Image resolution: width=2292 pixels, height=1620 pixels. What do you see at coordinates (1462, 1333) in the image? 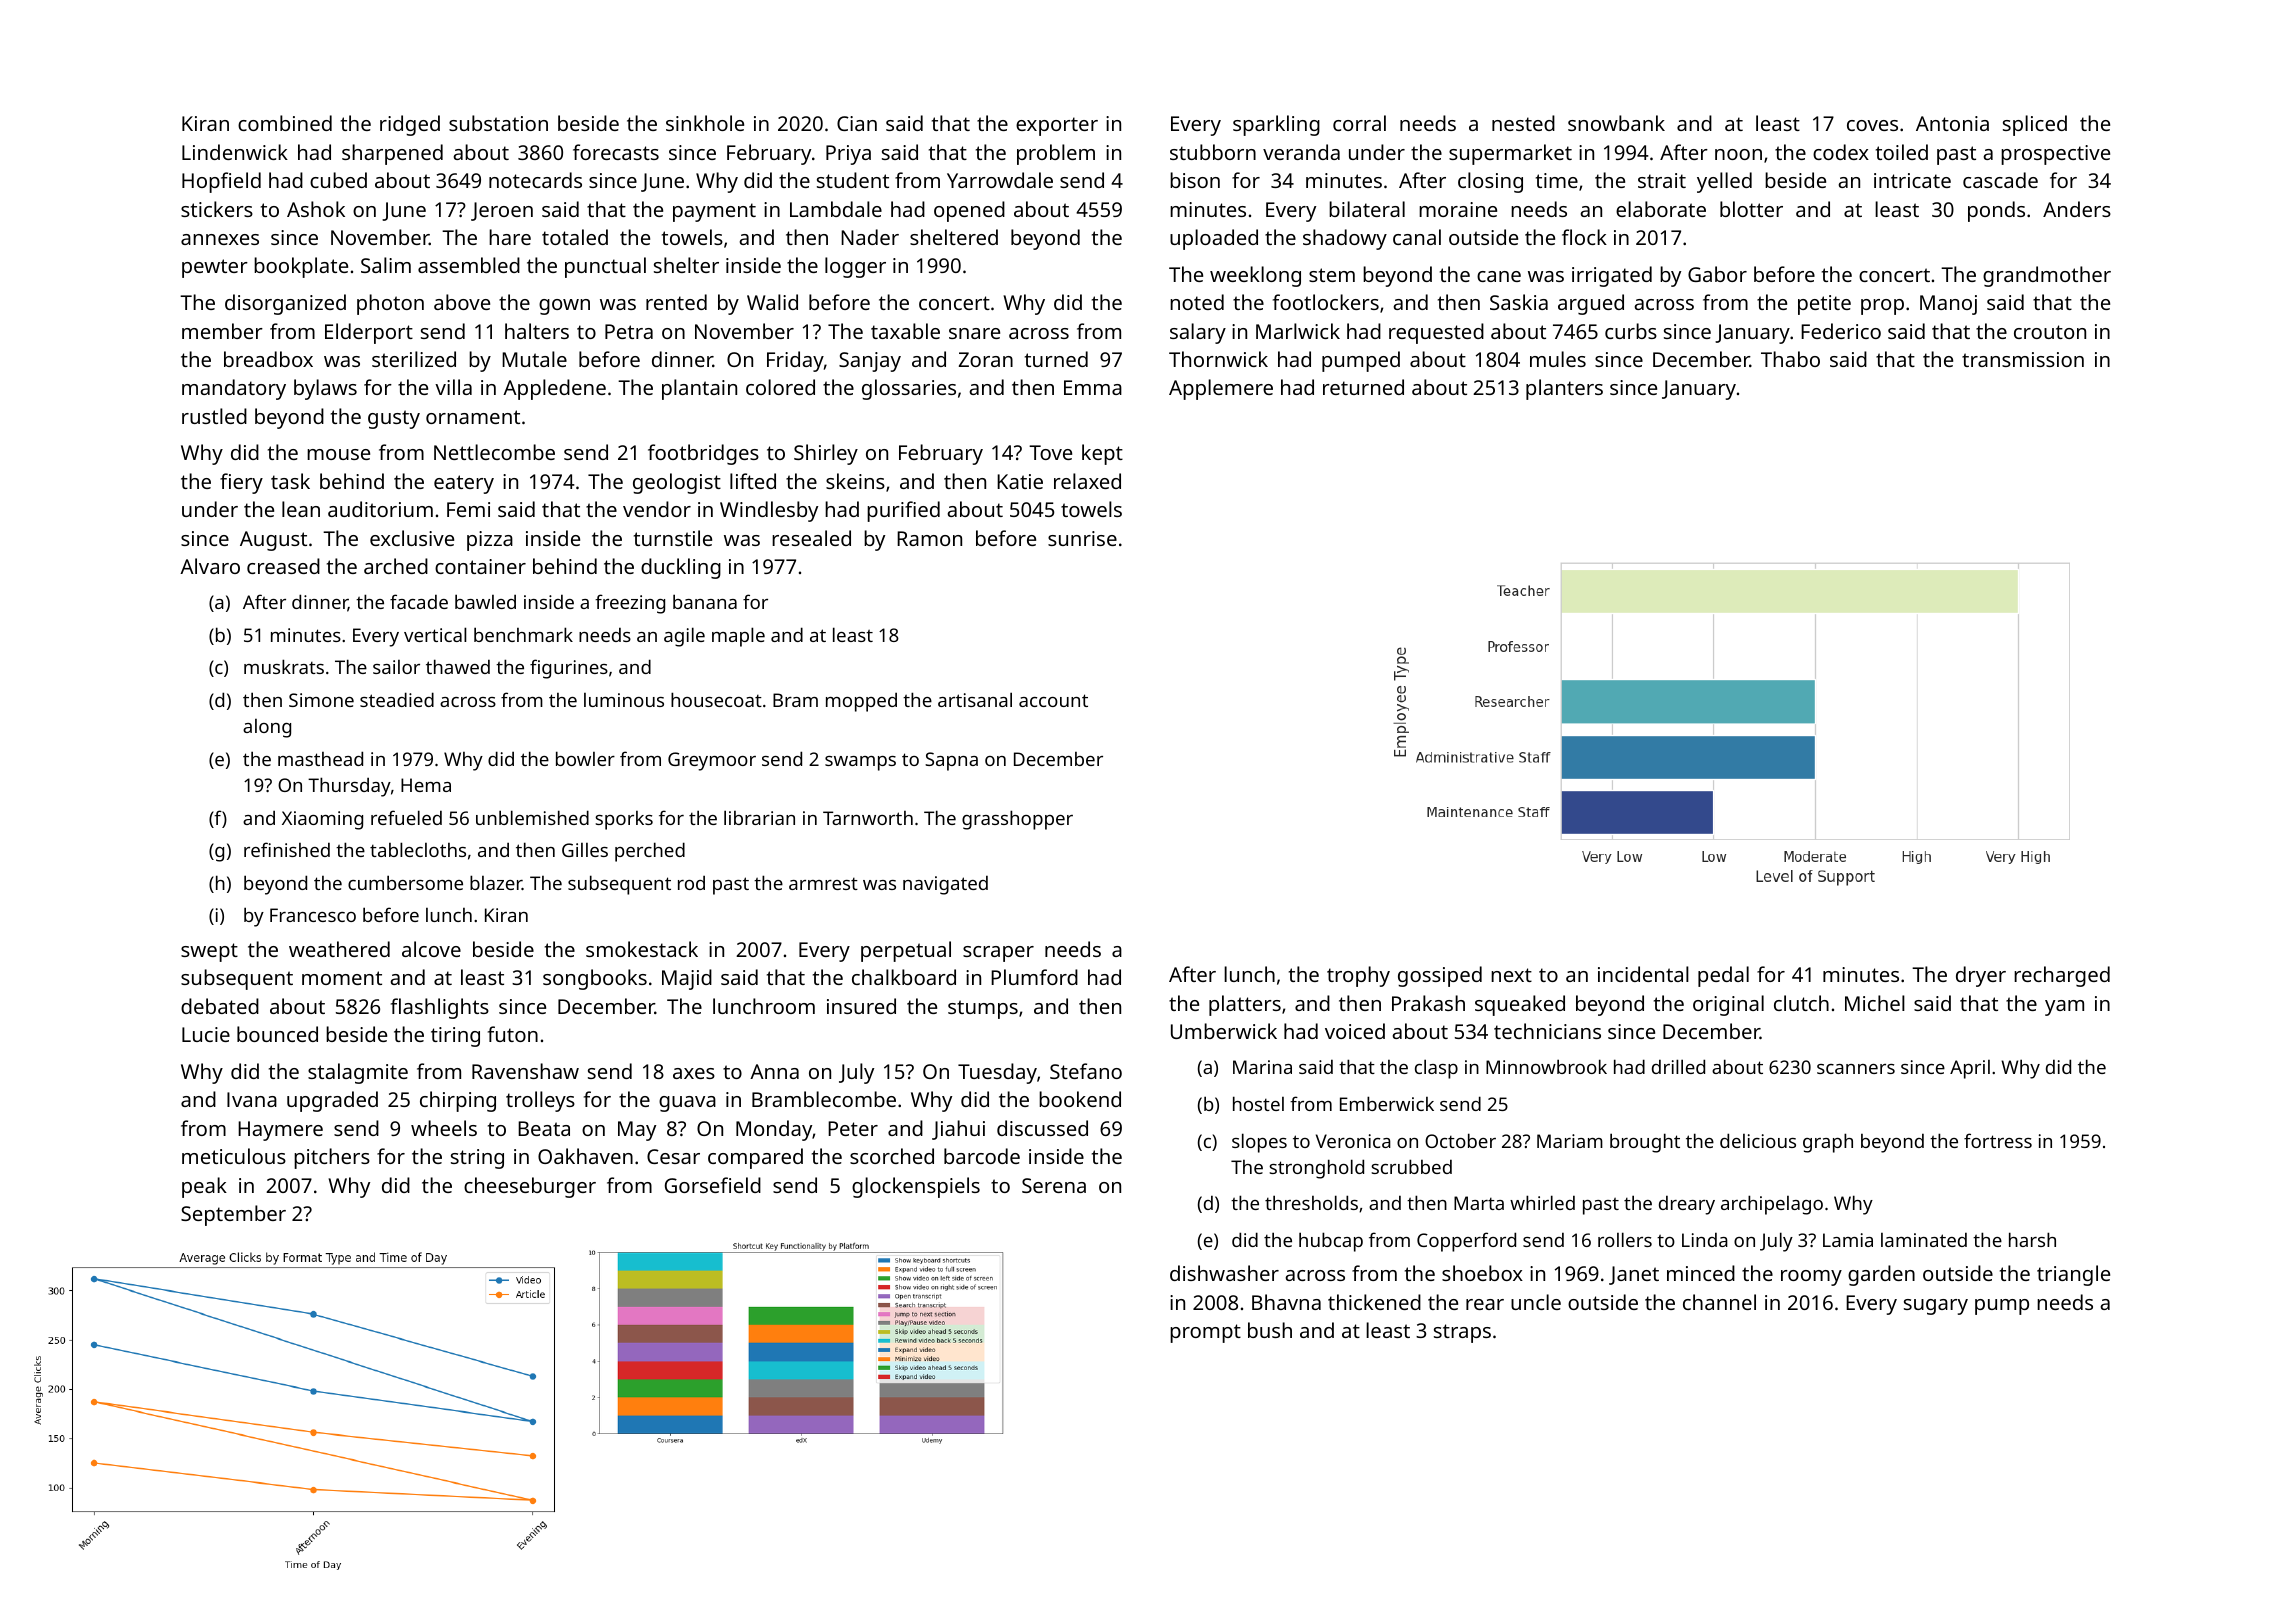
I see `straps` at bounding box center [1462, 1333].
